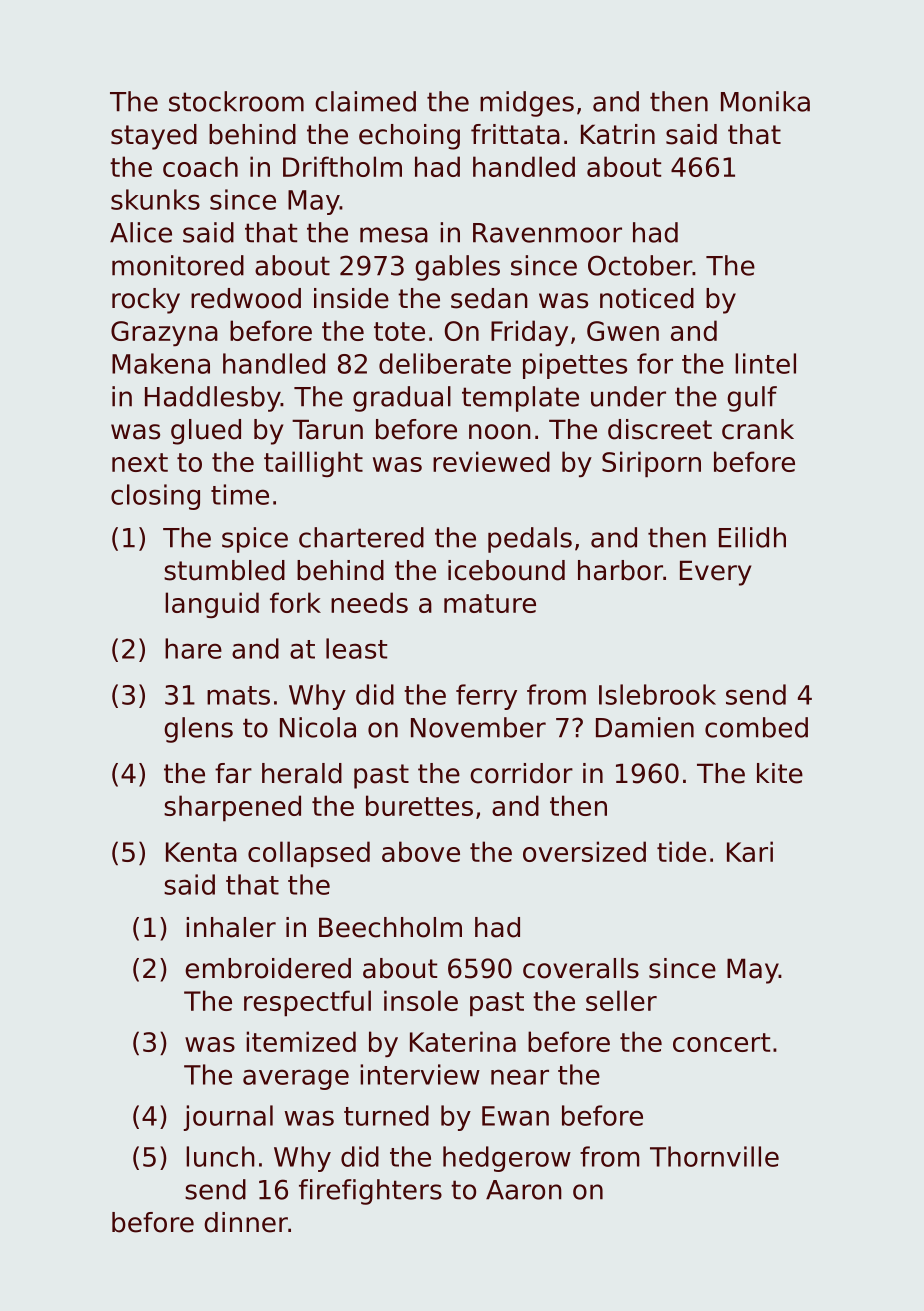  What do you see at coordinates (255, 540) in the page?
I see `spice` at bounding box center [255, 540].
